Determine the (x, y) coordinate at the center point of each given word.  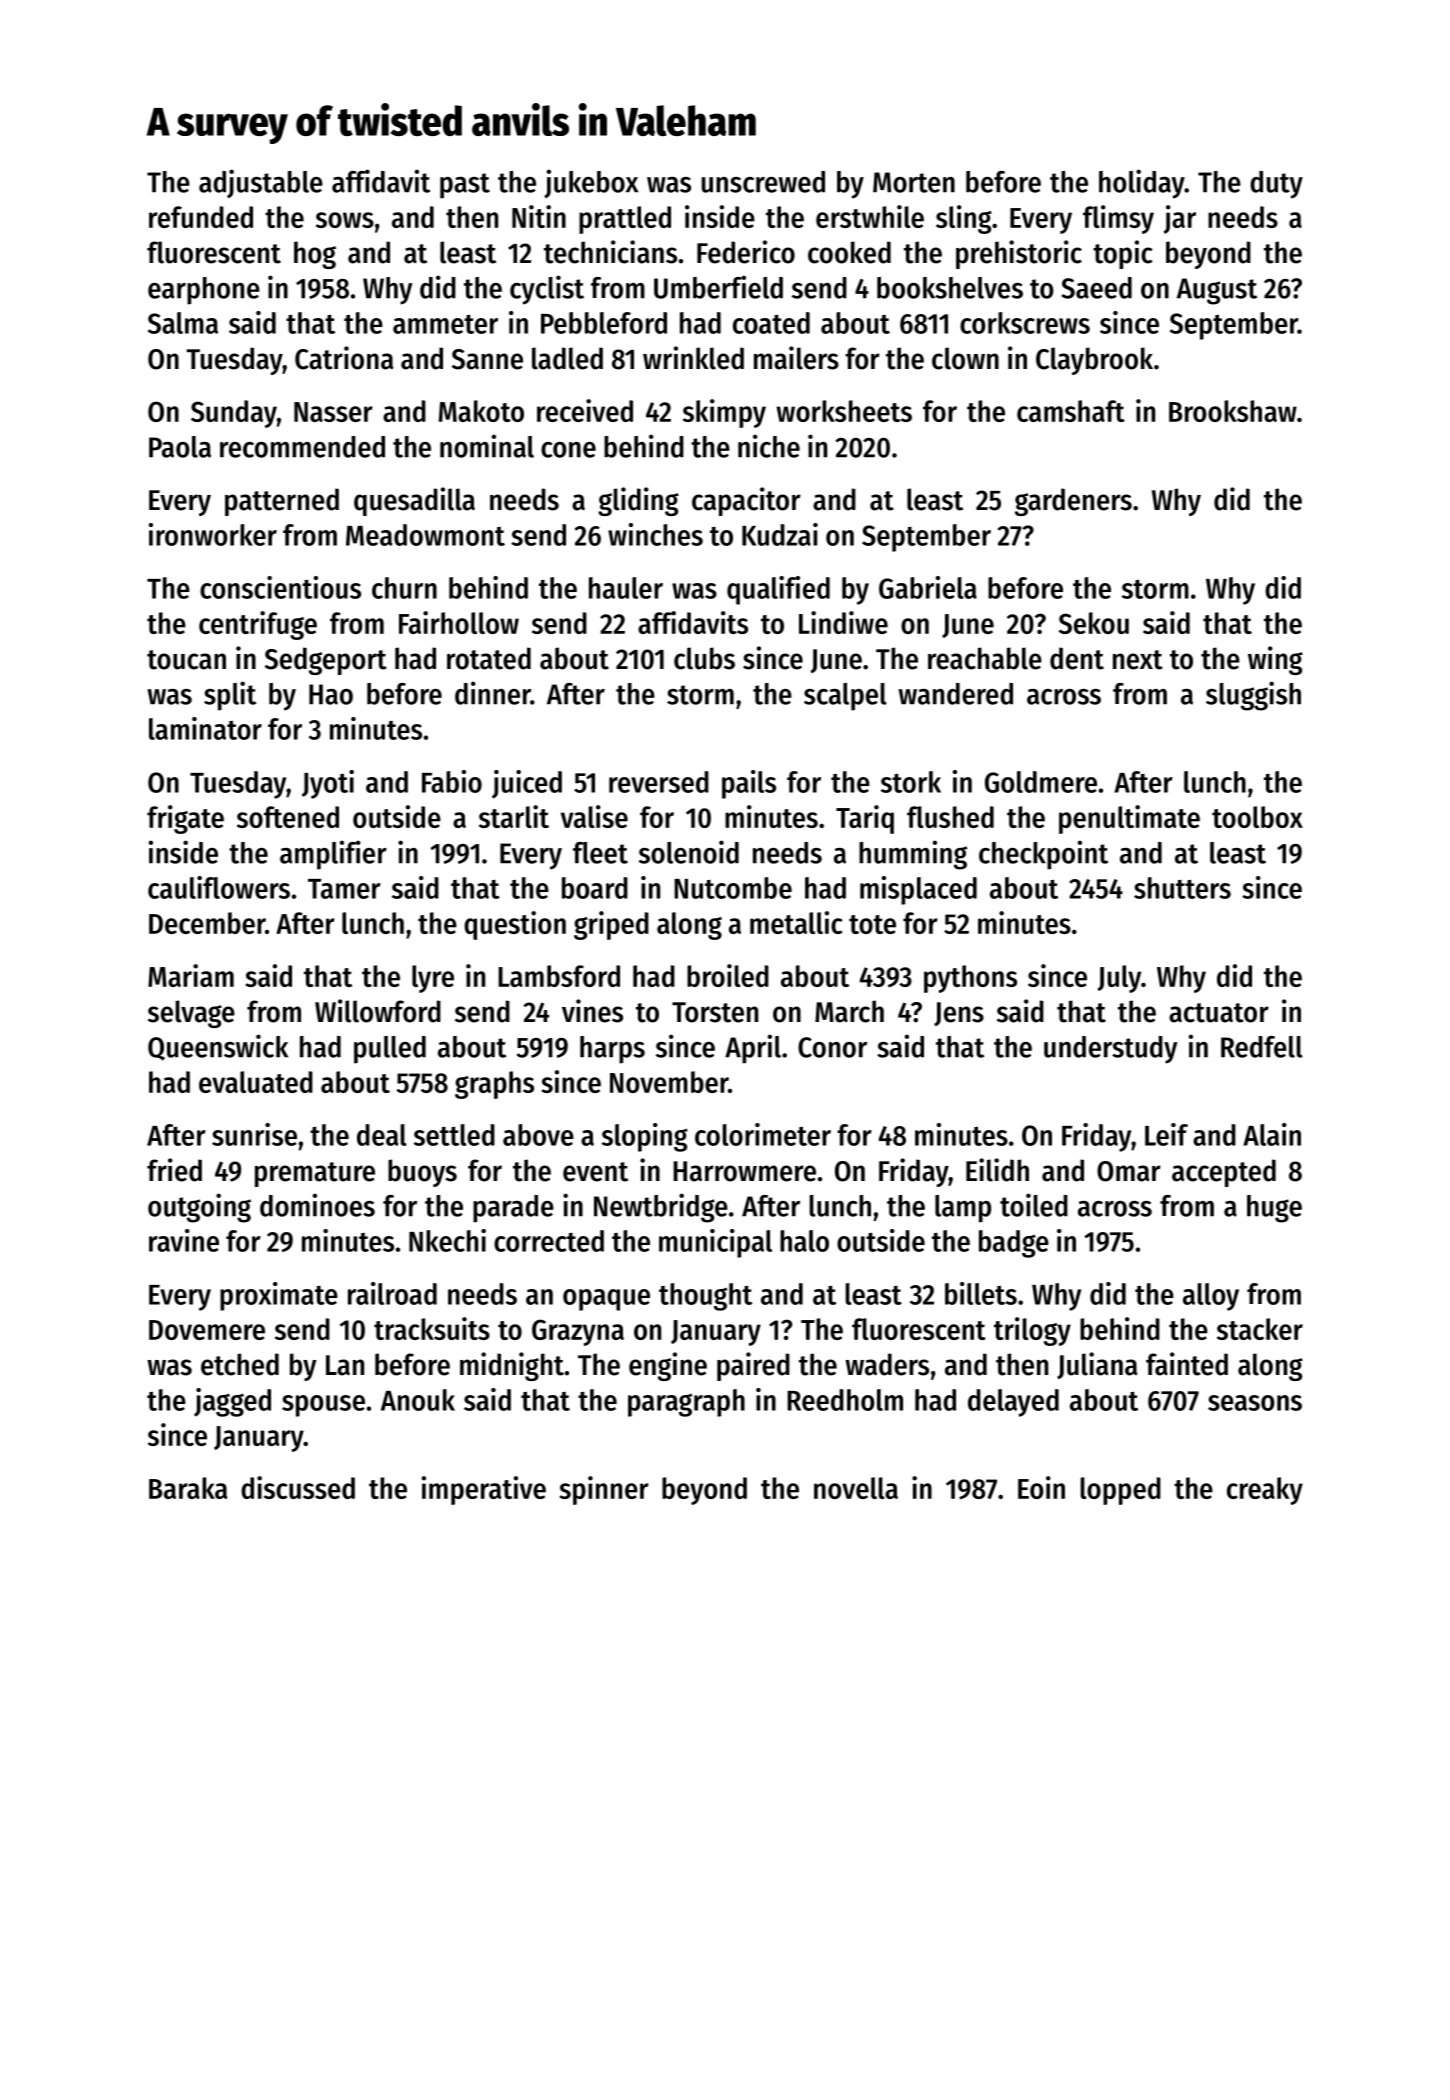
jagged (232, 1402)
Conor (832, 1047)
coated (771, 323)
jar (1180, 219)
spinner (604, 1490)
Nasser (333, 412)
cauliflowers (219, 887)
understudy (1111, 1050)
